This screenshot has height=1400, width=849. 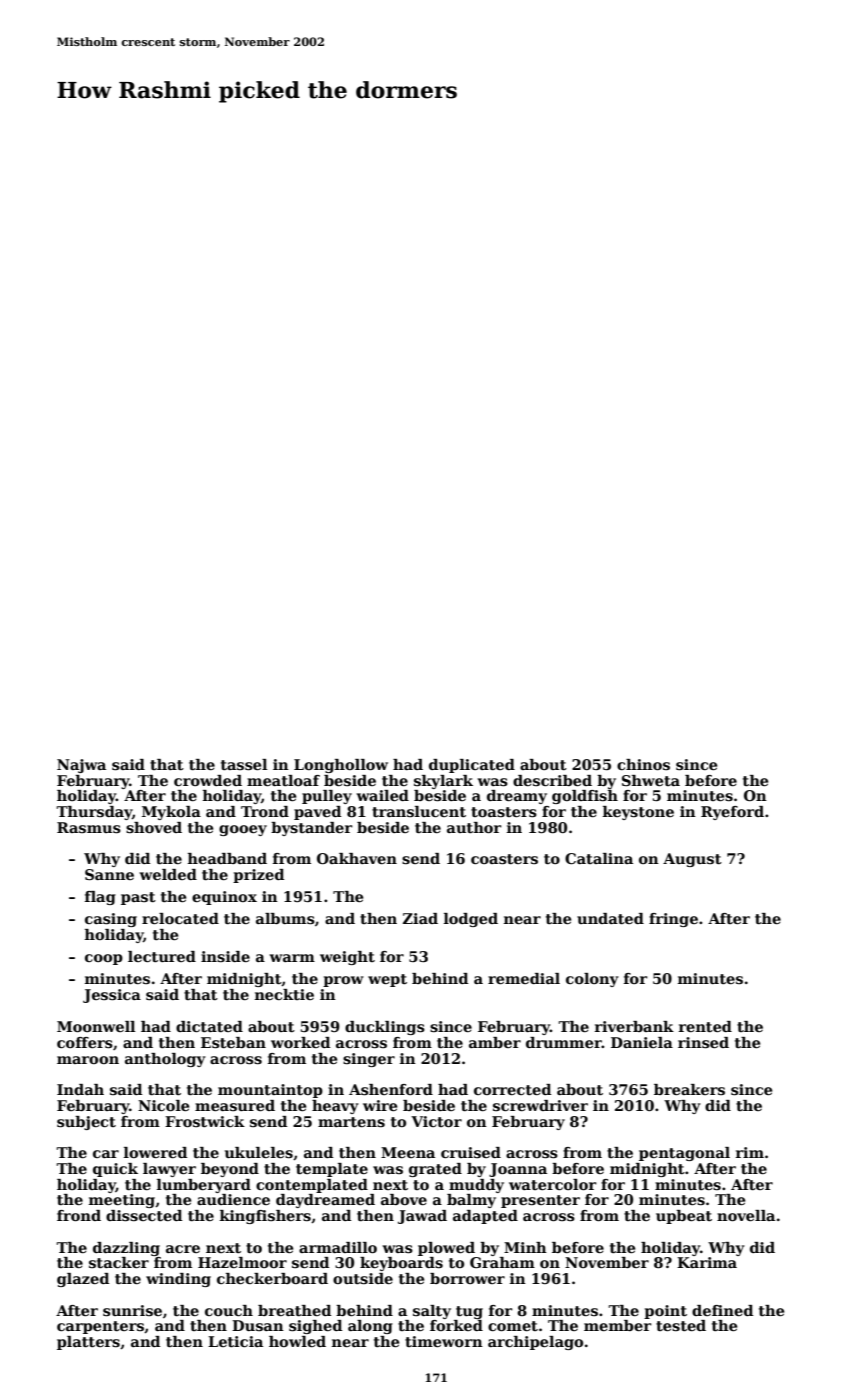 I want to click on duplicated, so click(x=472, y=766).
